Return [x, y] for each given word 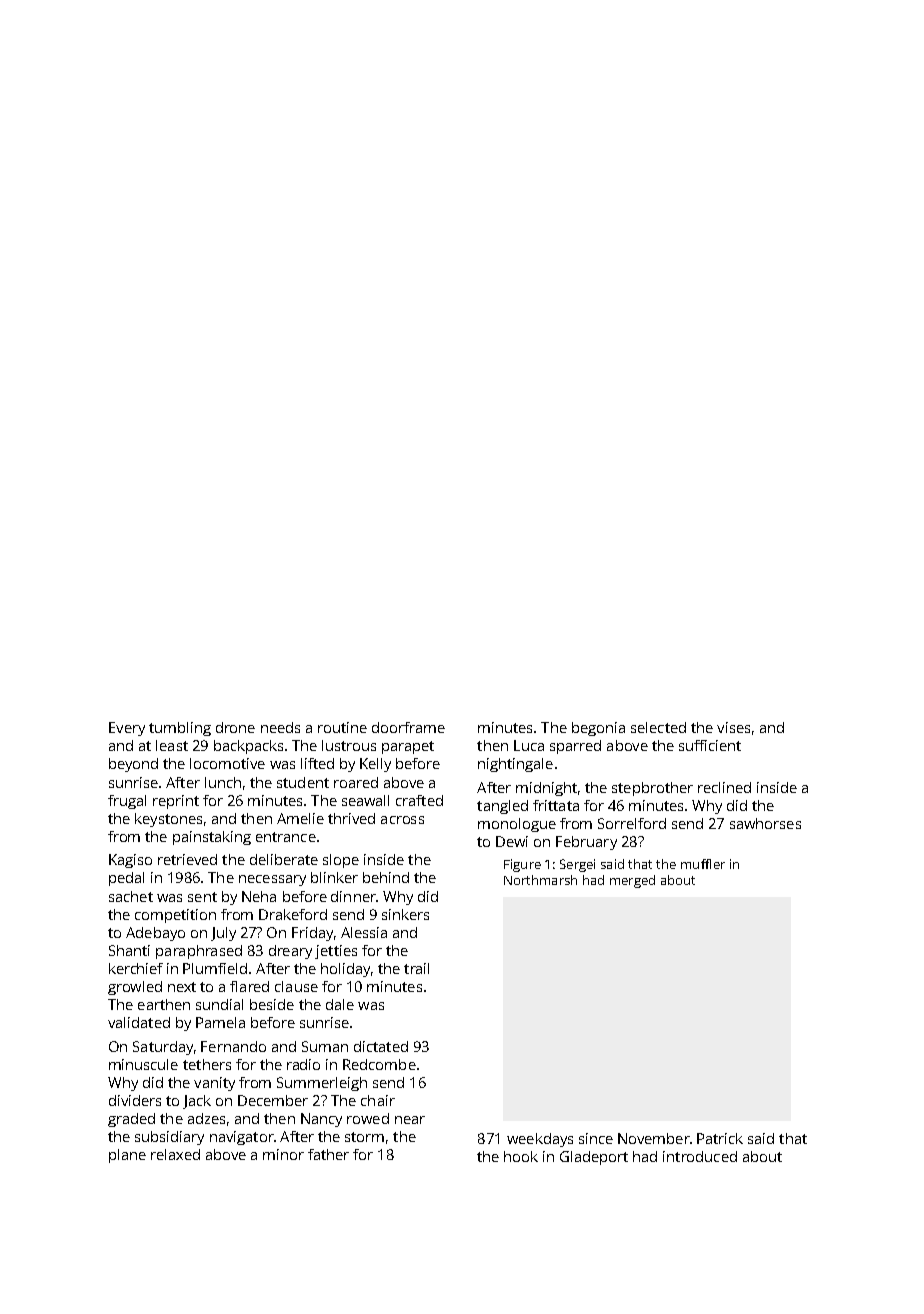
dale [340, 1004]
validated [139, 1022]
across [402, 820]
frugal [127, 802]
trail [416, 968]
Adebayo [155, 934]
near [410, 1120]
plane [127, 1156]
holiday [345, 970]
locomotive [227, 763]
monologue [517, 825]
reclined [724, 787]
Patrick [720, 1138]
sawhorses [765, 823]
